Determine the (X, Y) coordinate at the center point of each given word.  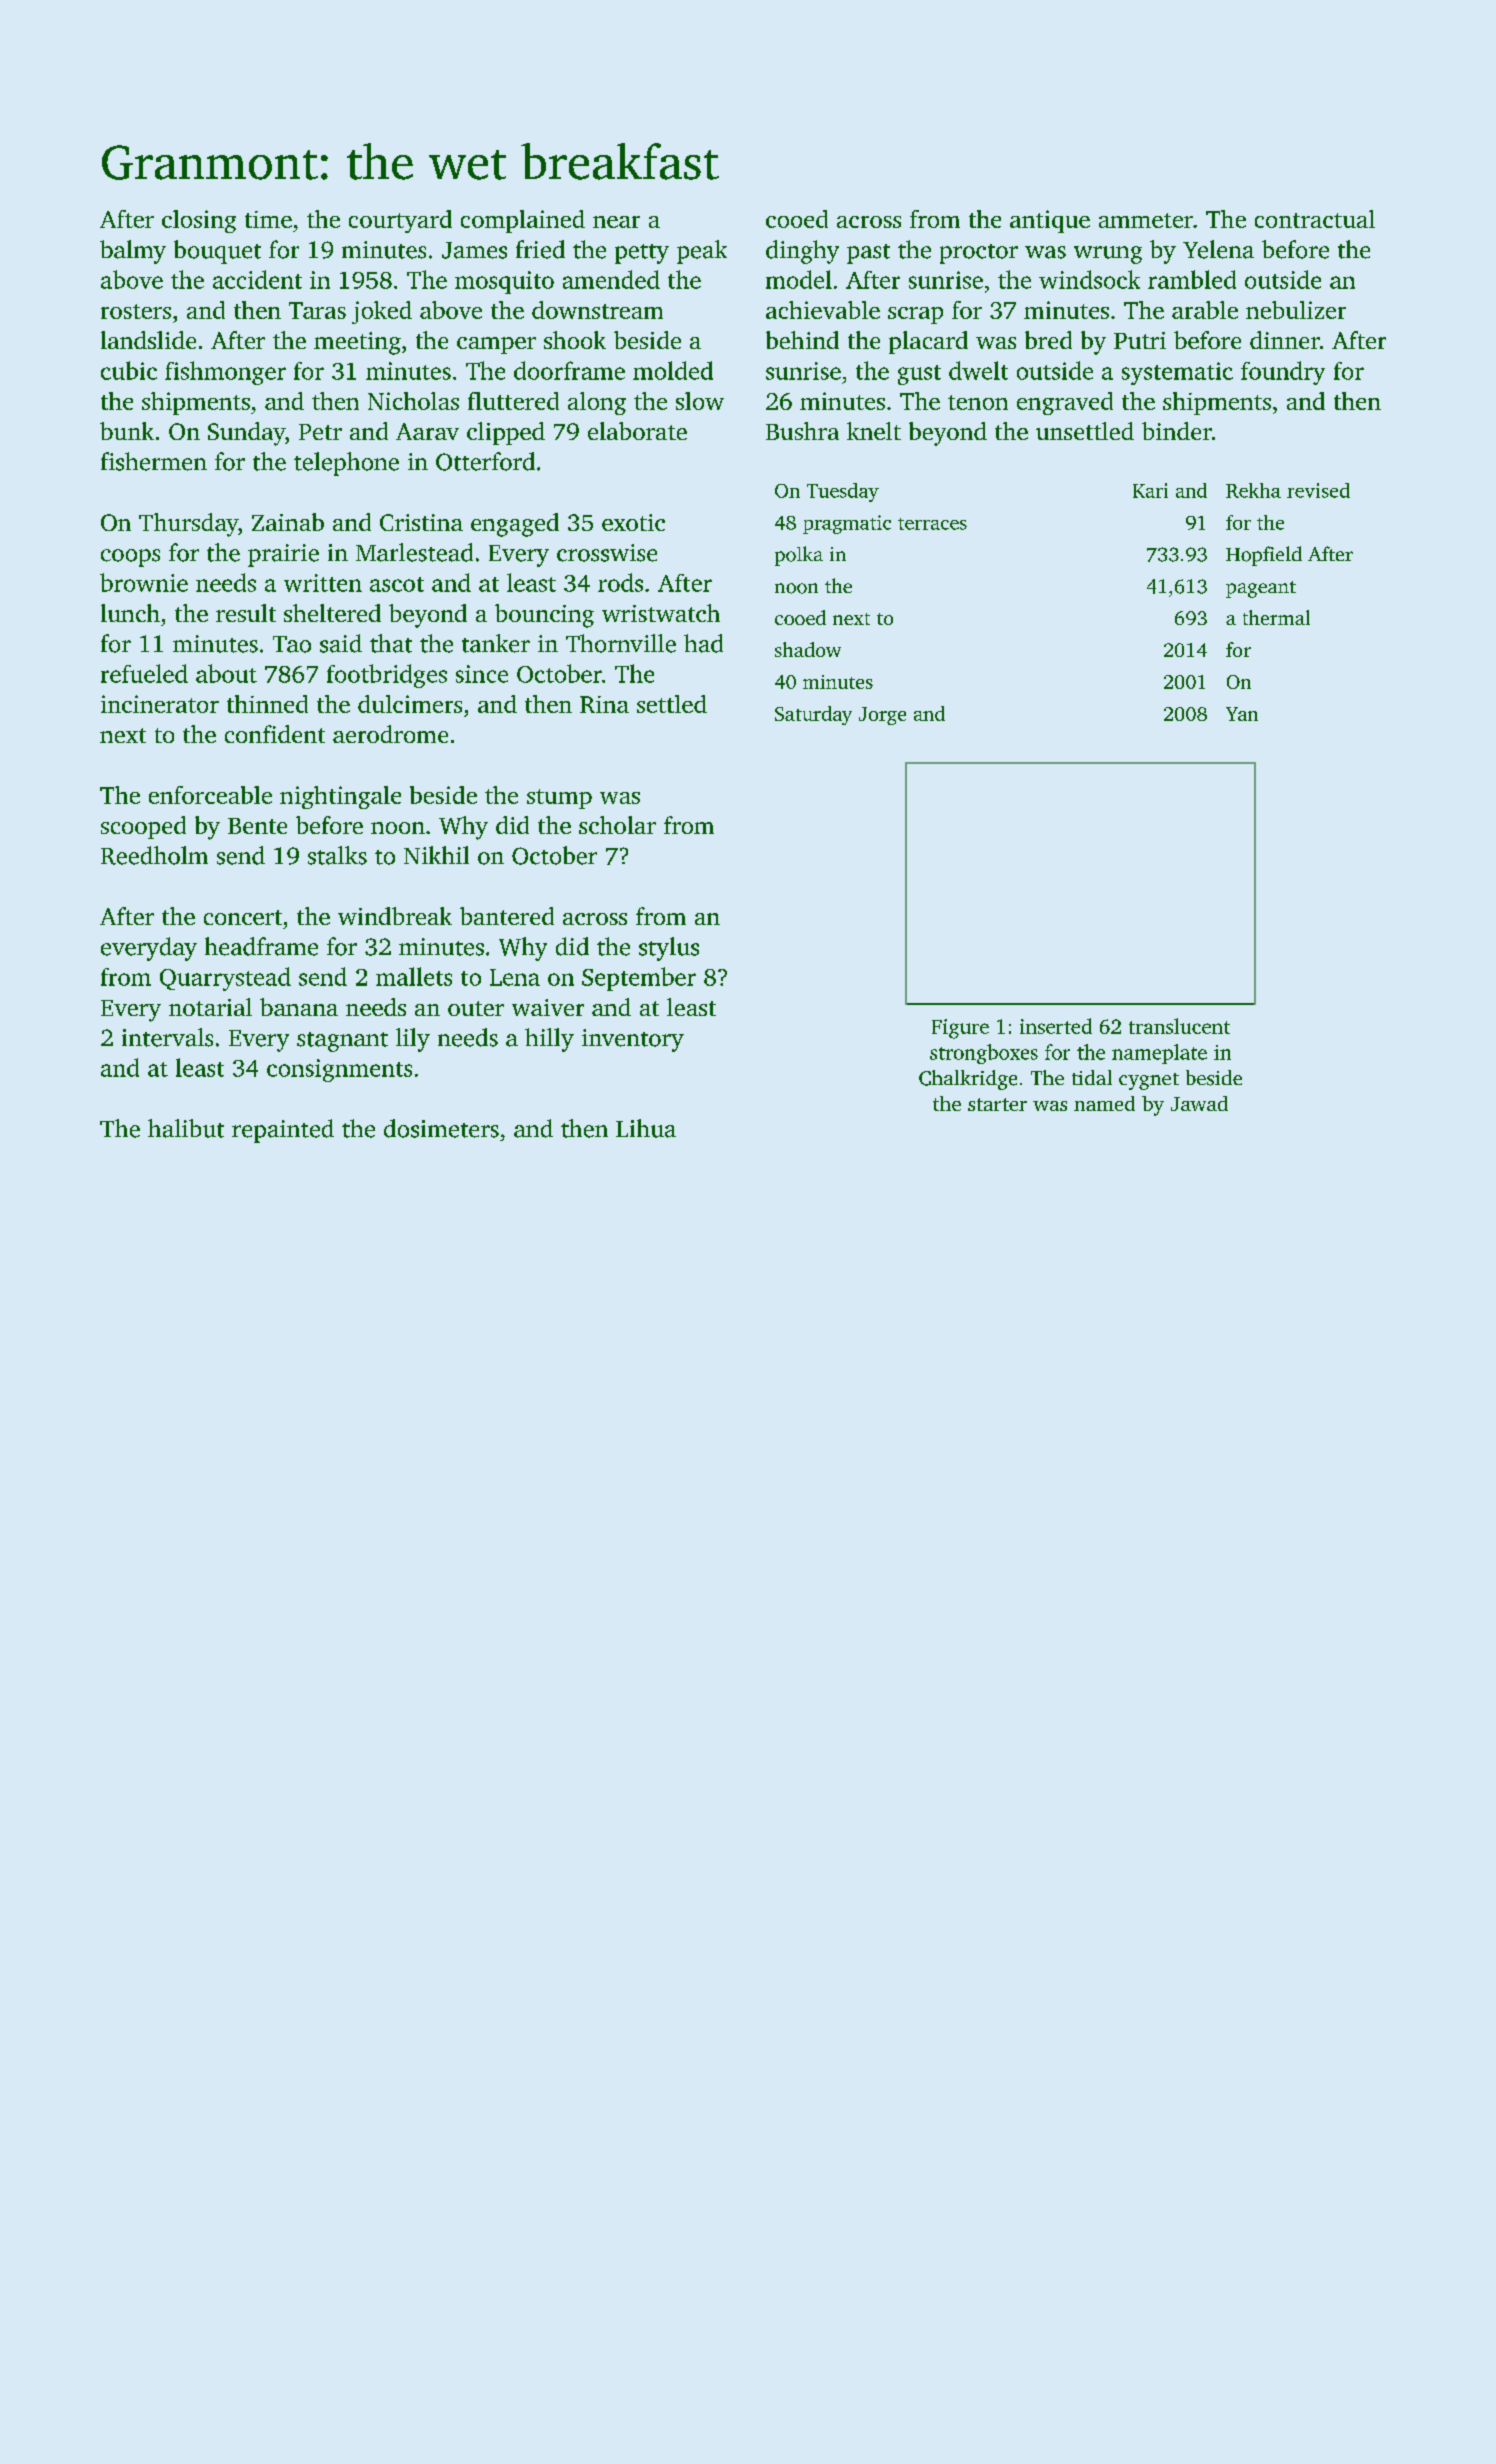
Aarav (427, 431)
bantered (507, 916)
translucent (1179, 1026)
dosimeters (441, 1128)
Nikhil (436, 855)
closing (199, 221)
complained (523, 221)
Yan (1242, 714)
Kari (1150, 490)
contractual (1315, 219)
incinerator (160, 704)
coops (130, 558)
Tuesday (843, 492)
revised (1318, 490)
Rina (604, 704)
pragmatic (847, 524)
